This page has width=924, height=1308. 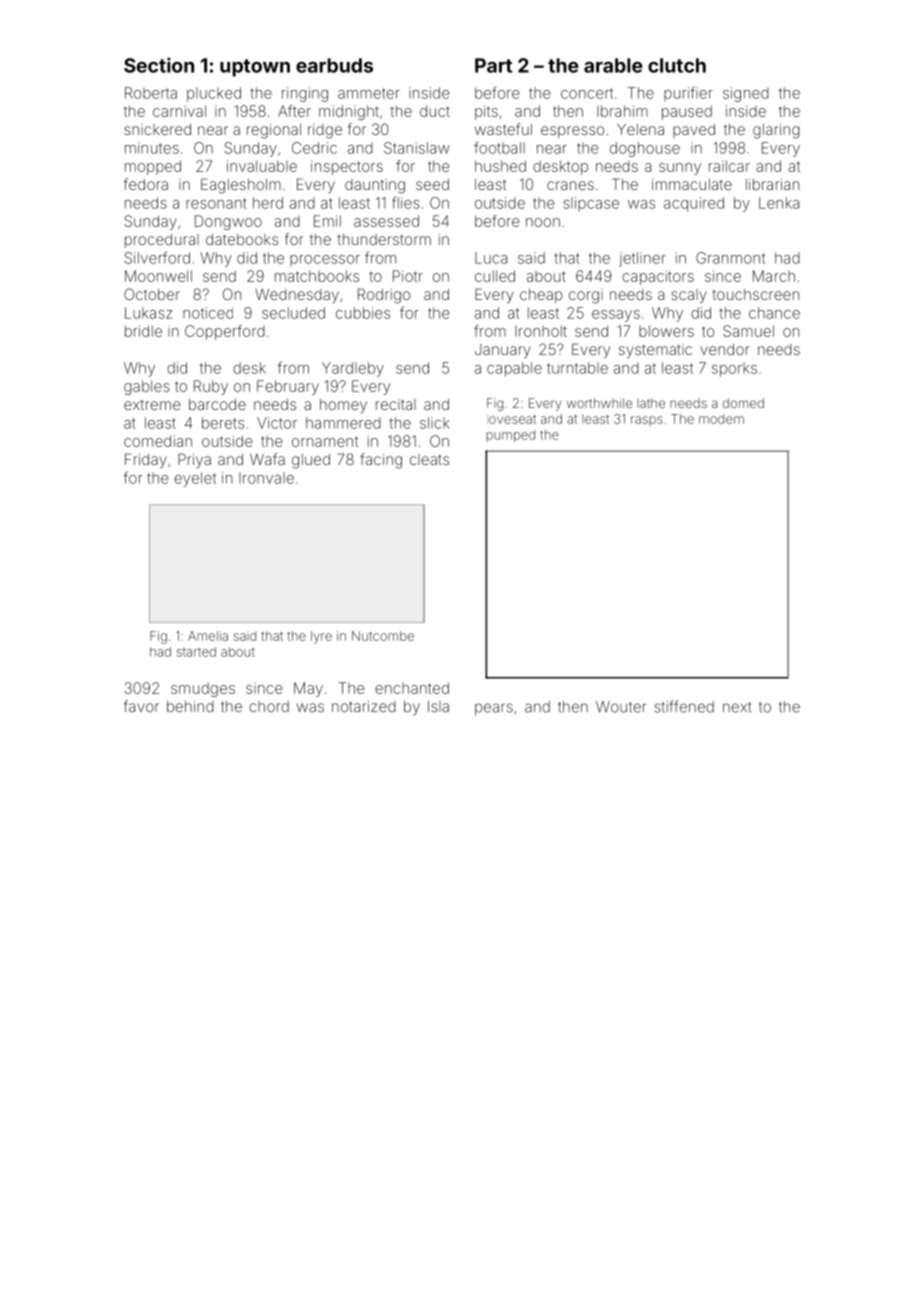 What do you see at coordinates (737, 707) in the page?
I see `next` at bounding box center [737, 707].
